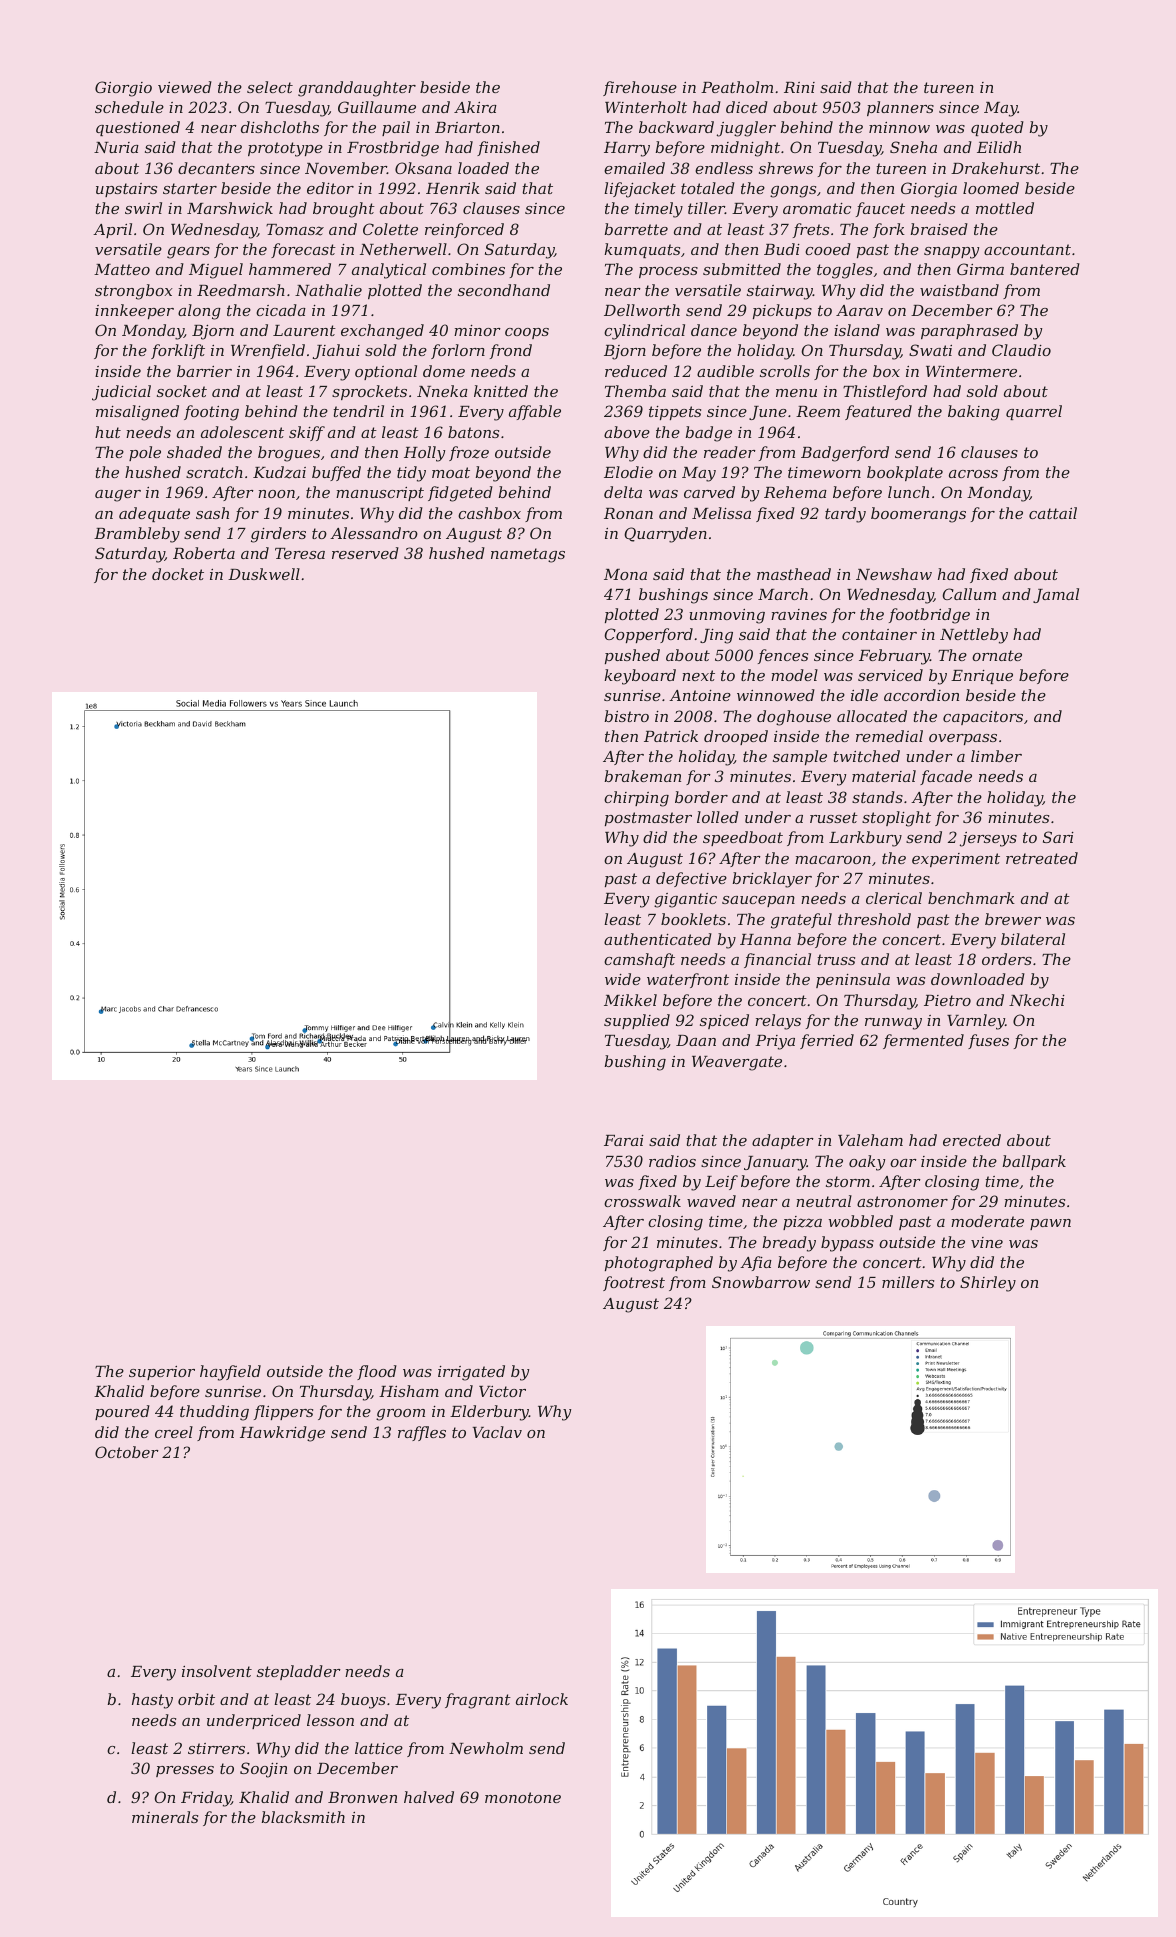 The image size is (1176, 1937). What do you see at coordinates (162, 1373) in the screenshot?
I see `superior` at bounding box center [162, 1373].
